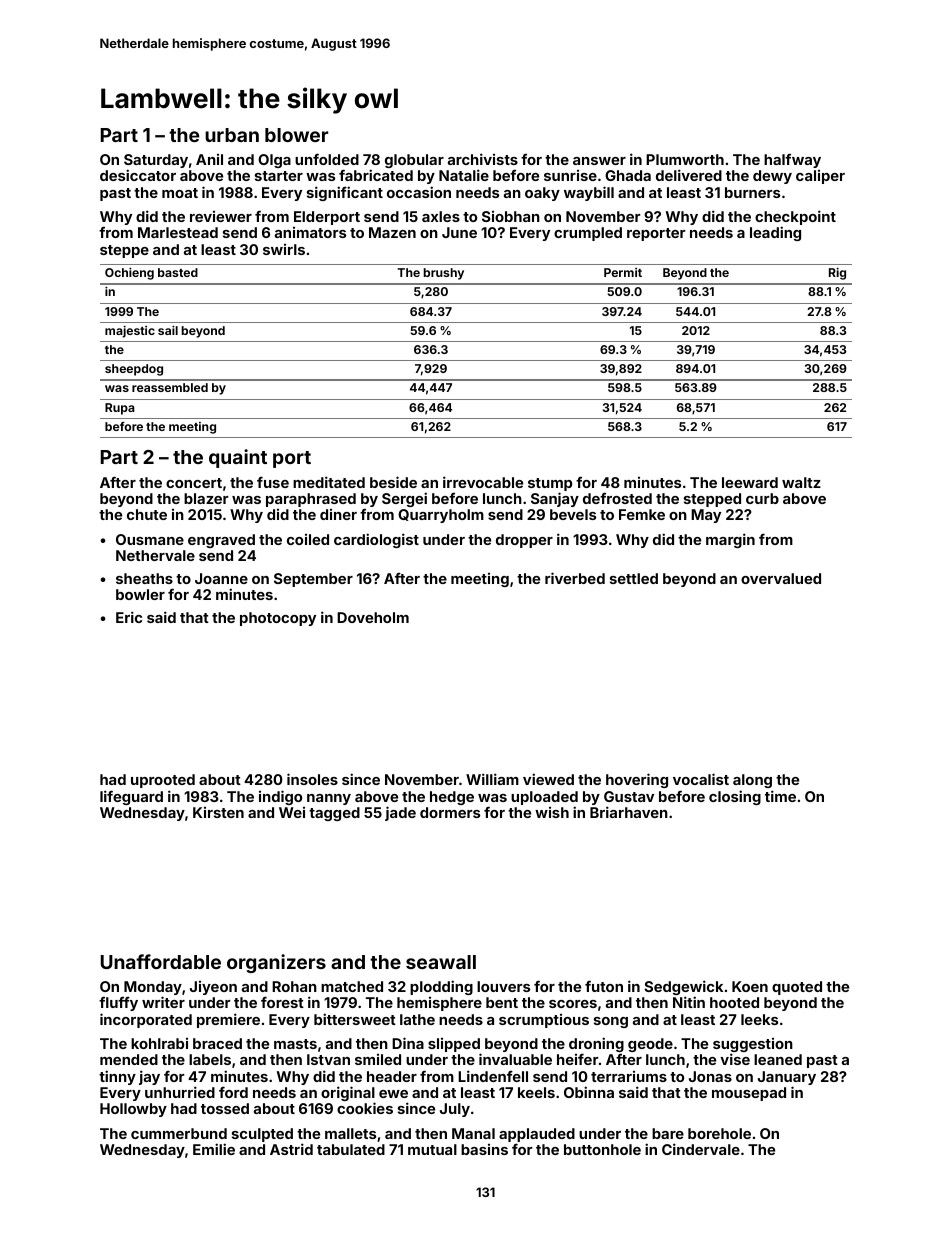 This screenshot has width=952, height=1233. Describe the element at coordinates (775, 234) in the screenshot. I see `leading` at that location.
